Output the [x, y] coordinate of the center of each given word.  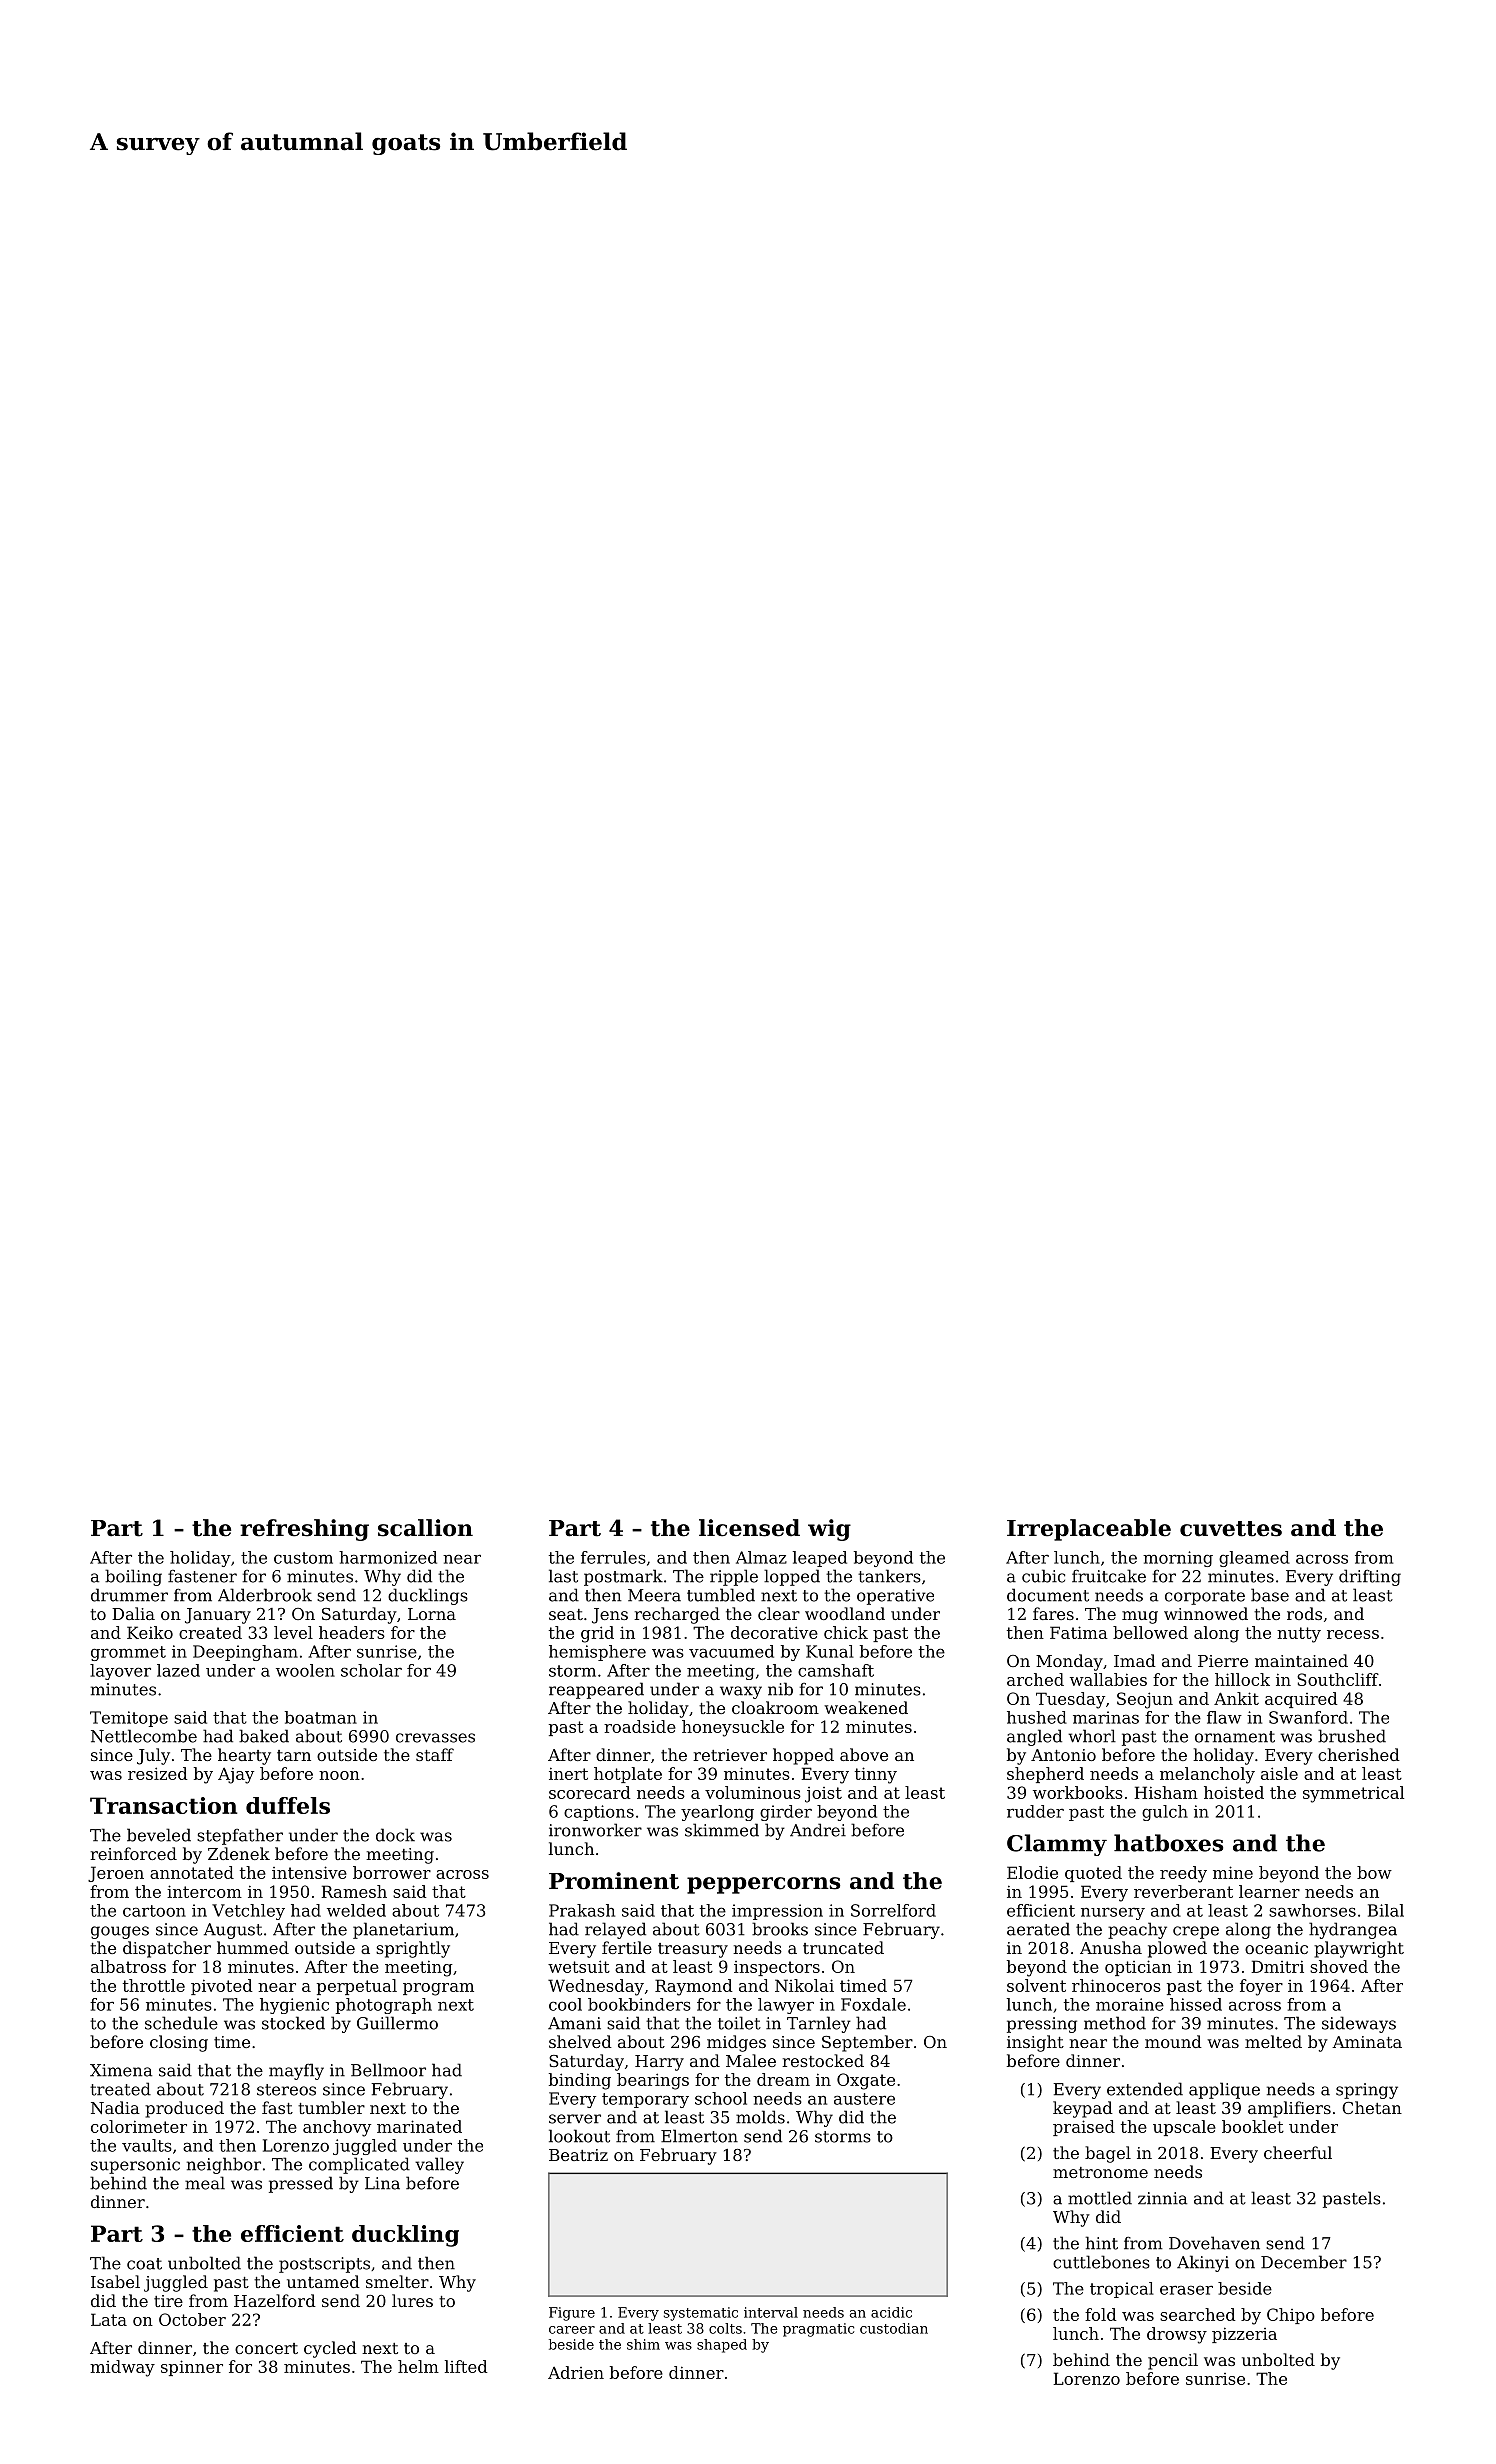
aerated [1038, 1929]
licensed [749, 1528]
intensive [309, 1872]
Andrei [818, 1830]
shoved [1339, 1966]
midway [122, 2368]
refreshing [304, 1530]
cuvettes [1231, 1529]
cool [565, 2004]
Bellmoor [388, 2070]
